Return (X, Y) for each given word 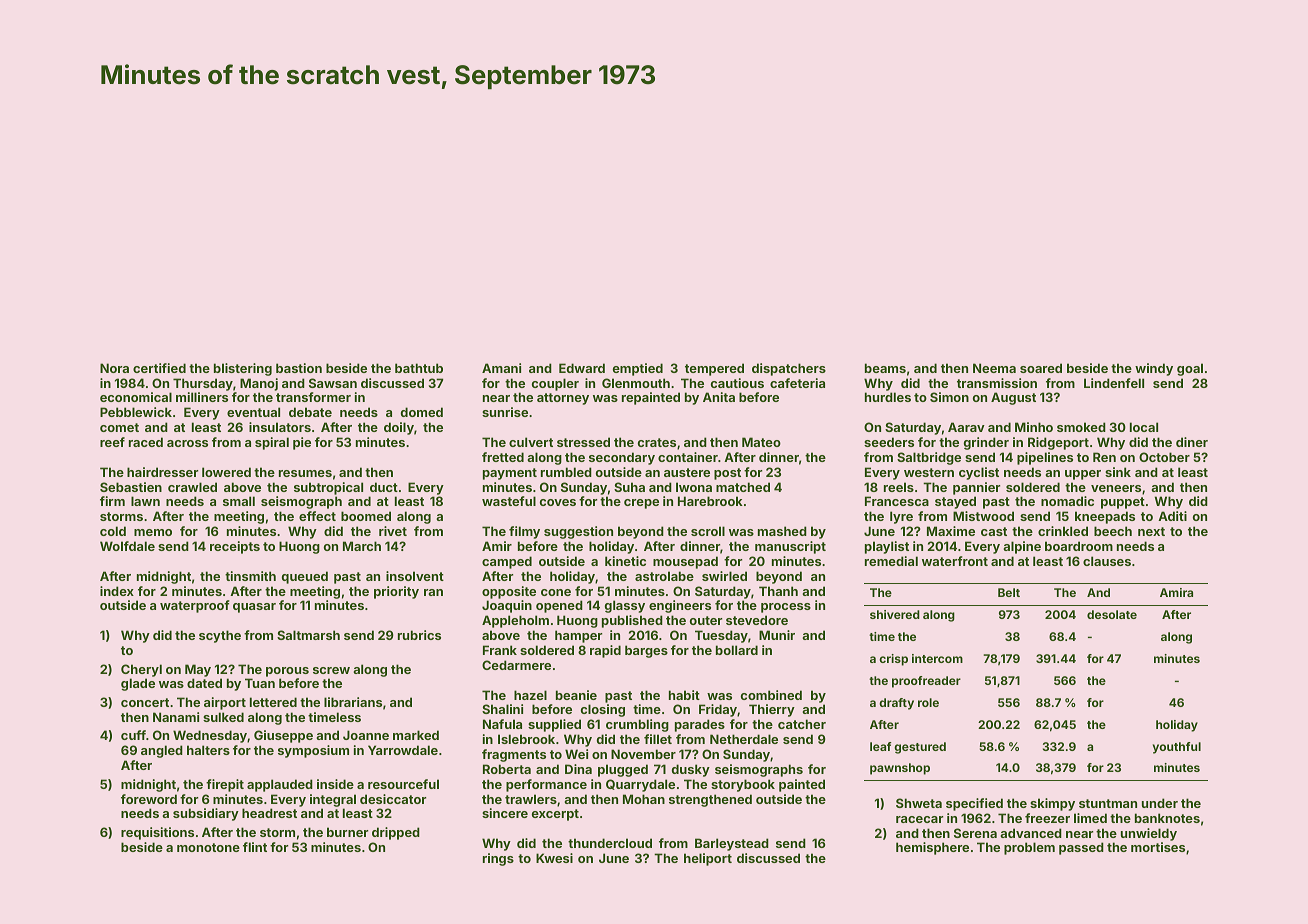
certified (159, 368)
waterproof (195, 606)
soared (1041, 368)
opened (559, 606)
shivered (895, 614)
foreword (149, 799)
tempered (714, 369)
